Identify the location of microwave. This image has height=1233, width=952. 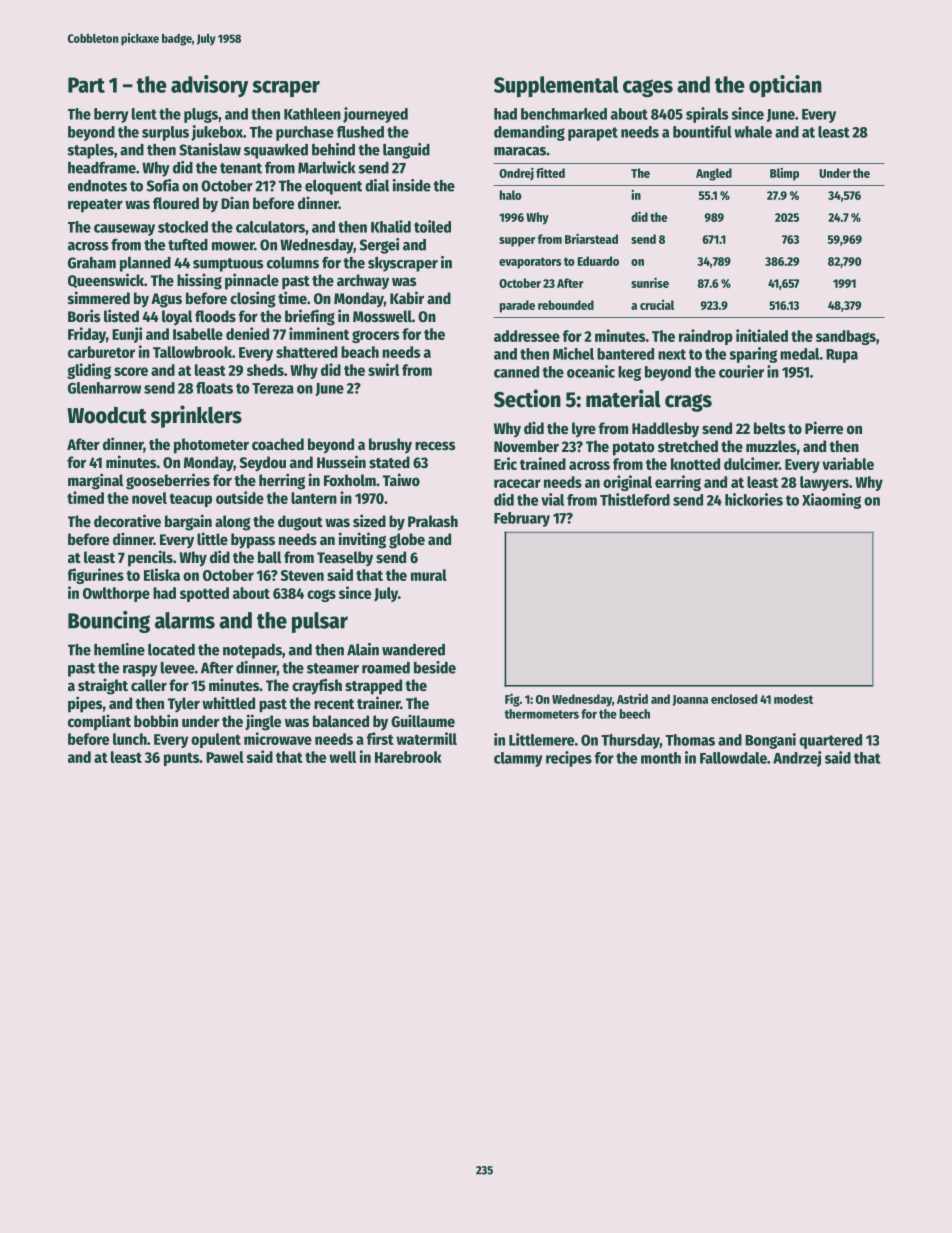
(278, 738).
